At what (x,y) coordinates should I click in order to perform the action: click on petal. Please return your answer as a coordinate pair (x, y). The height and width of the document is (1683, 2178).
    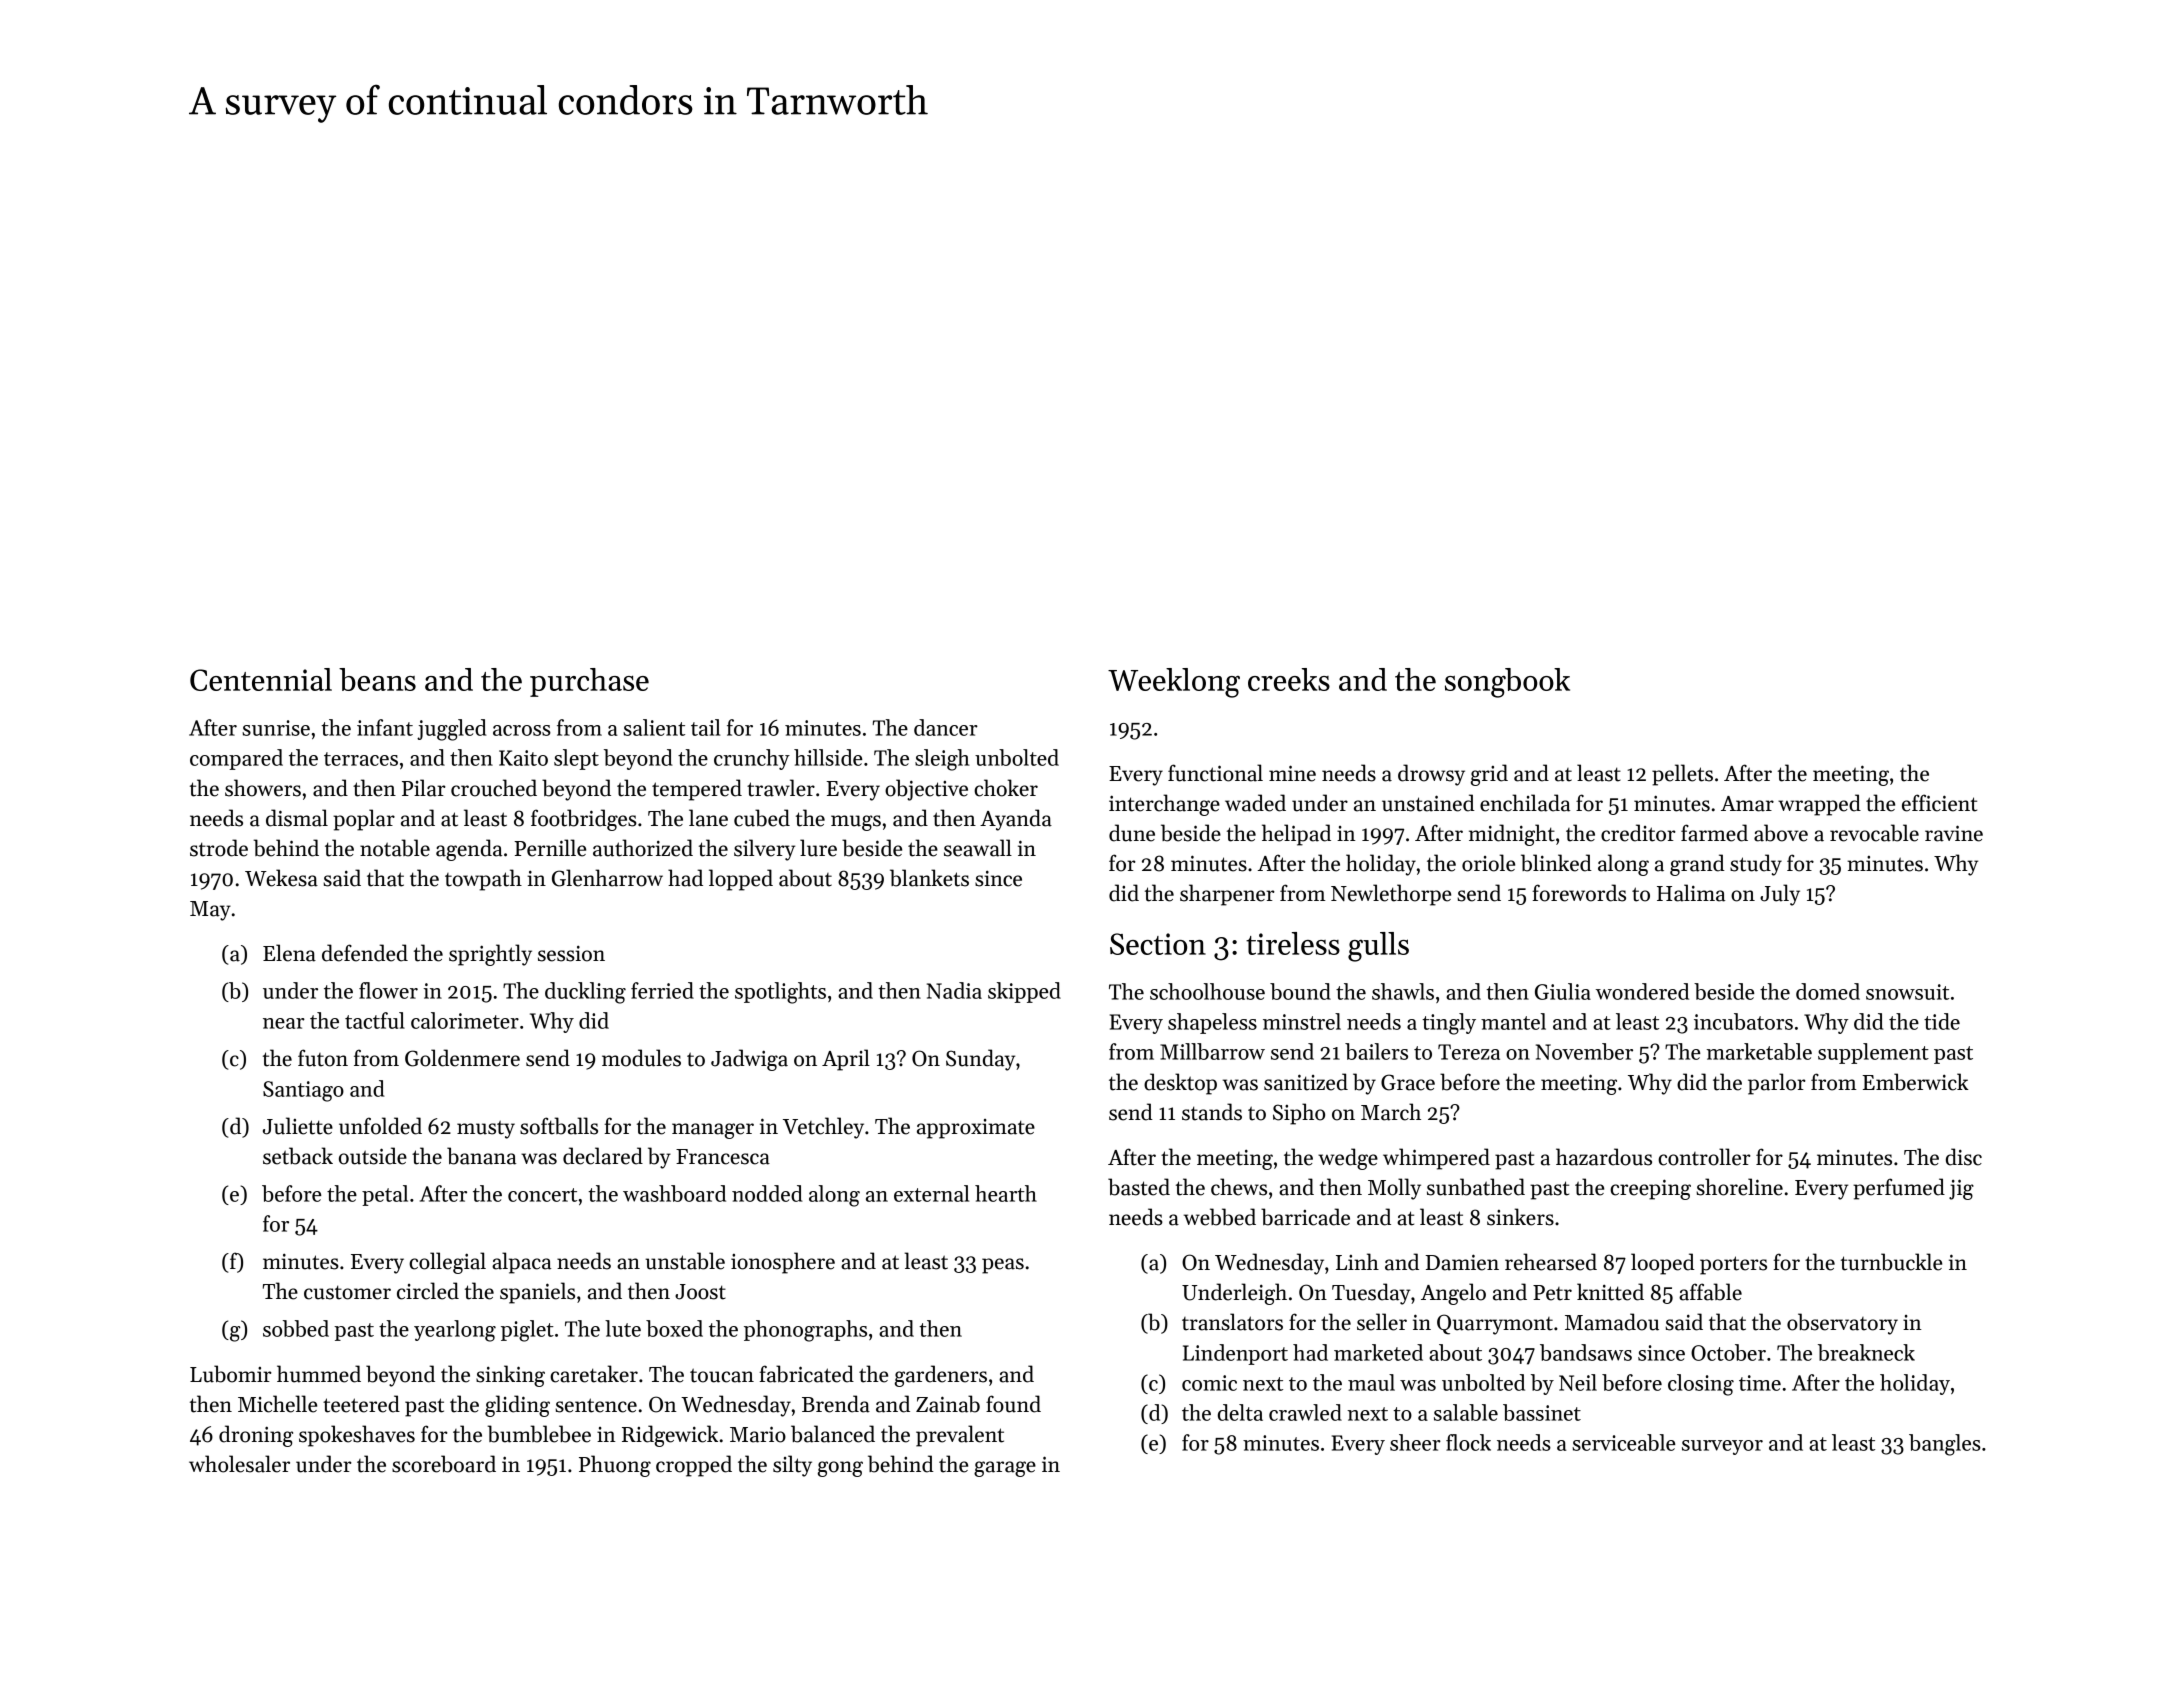
    Looking at the image, I should click on (385, 1195).
